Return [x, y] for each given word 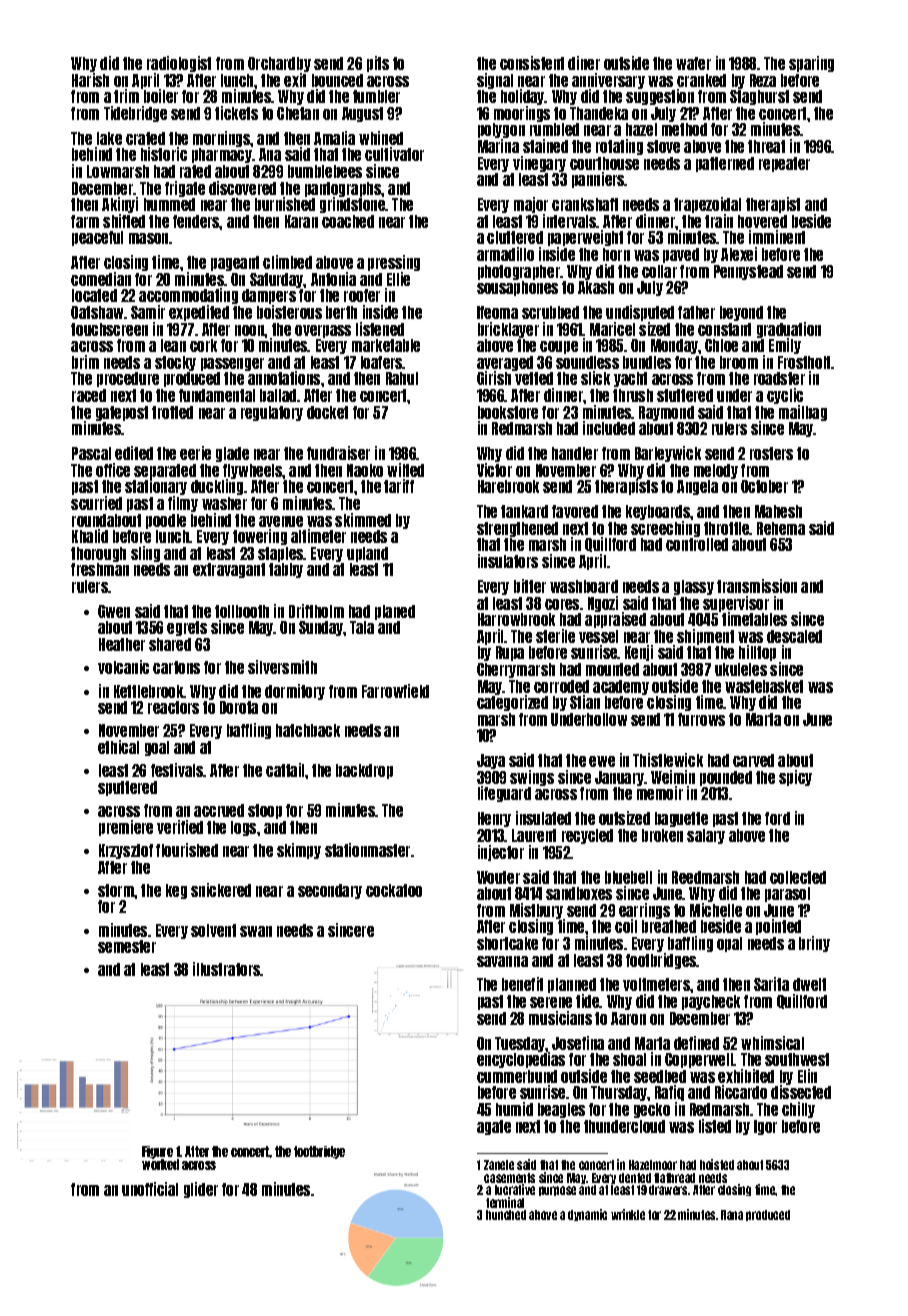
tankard [524, 511]
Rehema [781, 528]
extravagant [229, 570]
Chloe [721, 345]
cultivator [394, 154]
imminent [777, 237]
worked [160, 1164]
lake [109, 138]
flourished [187, 850]
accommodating [188, 296]
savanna [502, 961]
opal [729, 944]
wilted [405, 470]
